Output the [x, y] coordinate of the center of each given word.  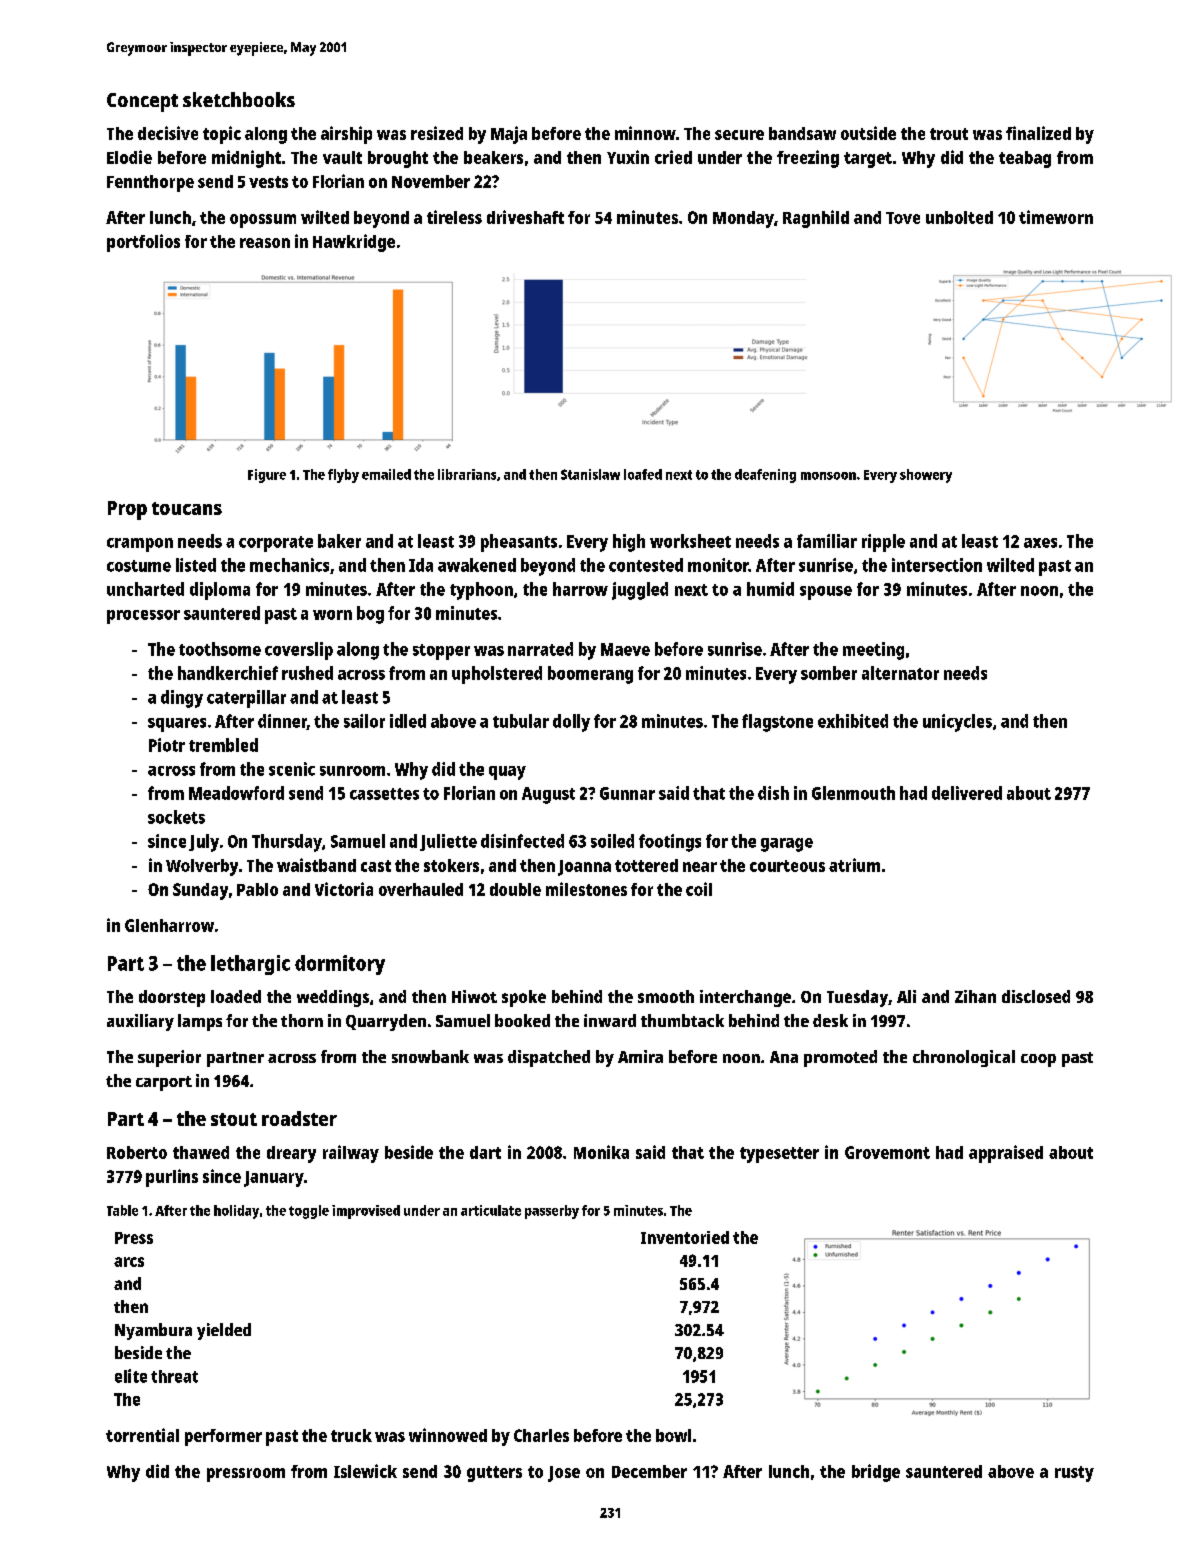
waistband [316, 865]
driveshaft [525, 217]
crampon [140, 545]
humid [770, 589]
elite [131, 1376]
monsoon [828, 476]
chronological [964, 1058]
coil [699, 889]
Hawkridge [354, 243]
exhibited [853, 721]
